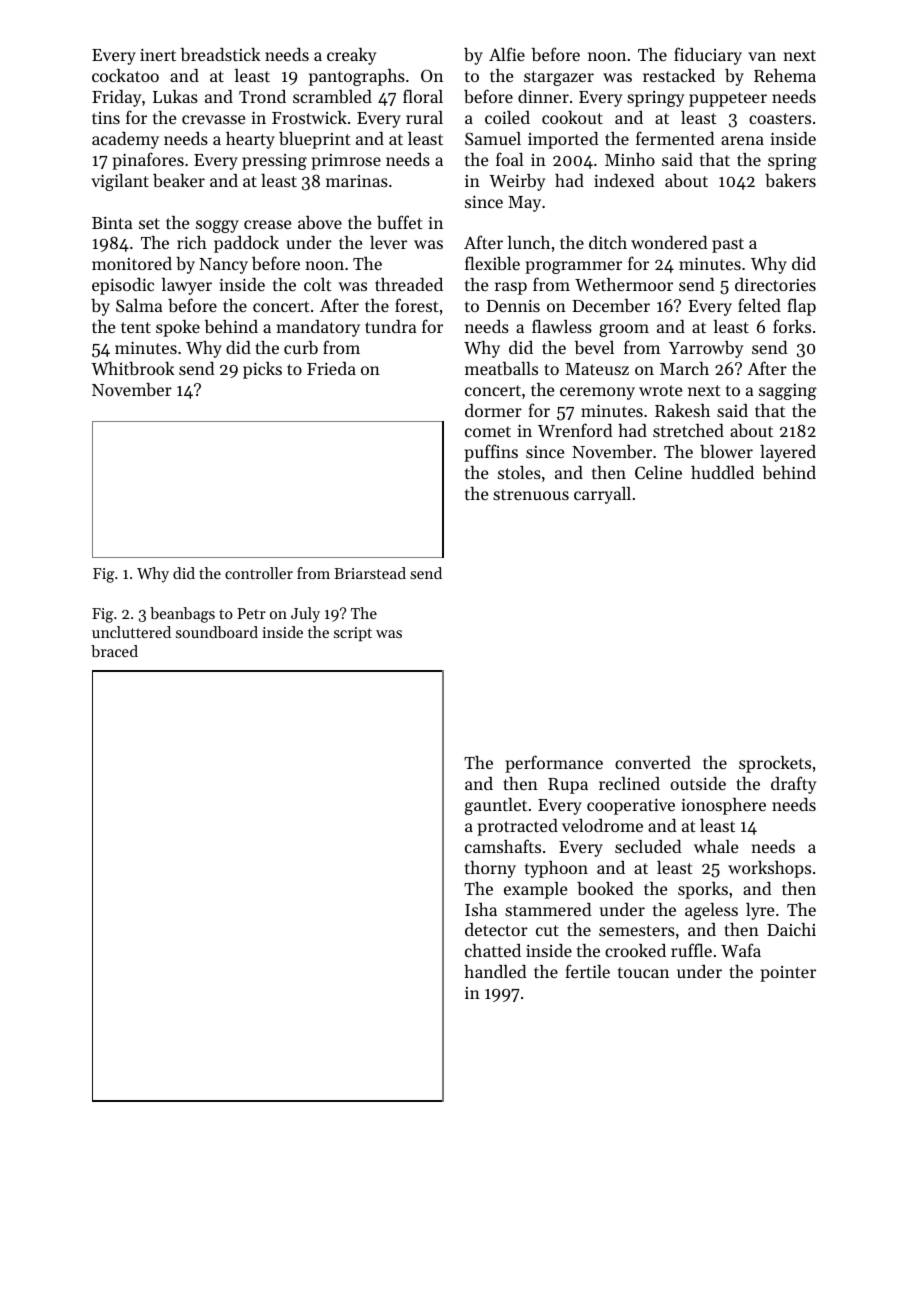  I want to click on braced, so click(114, 651).
